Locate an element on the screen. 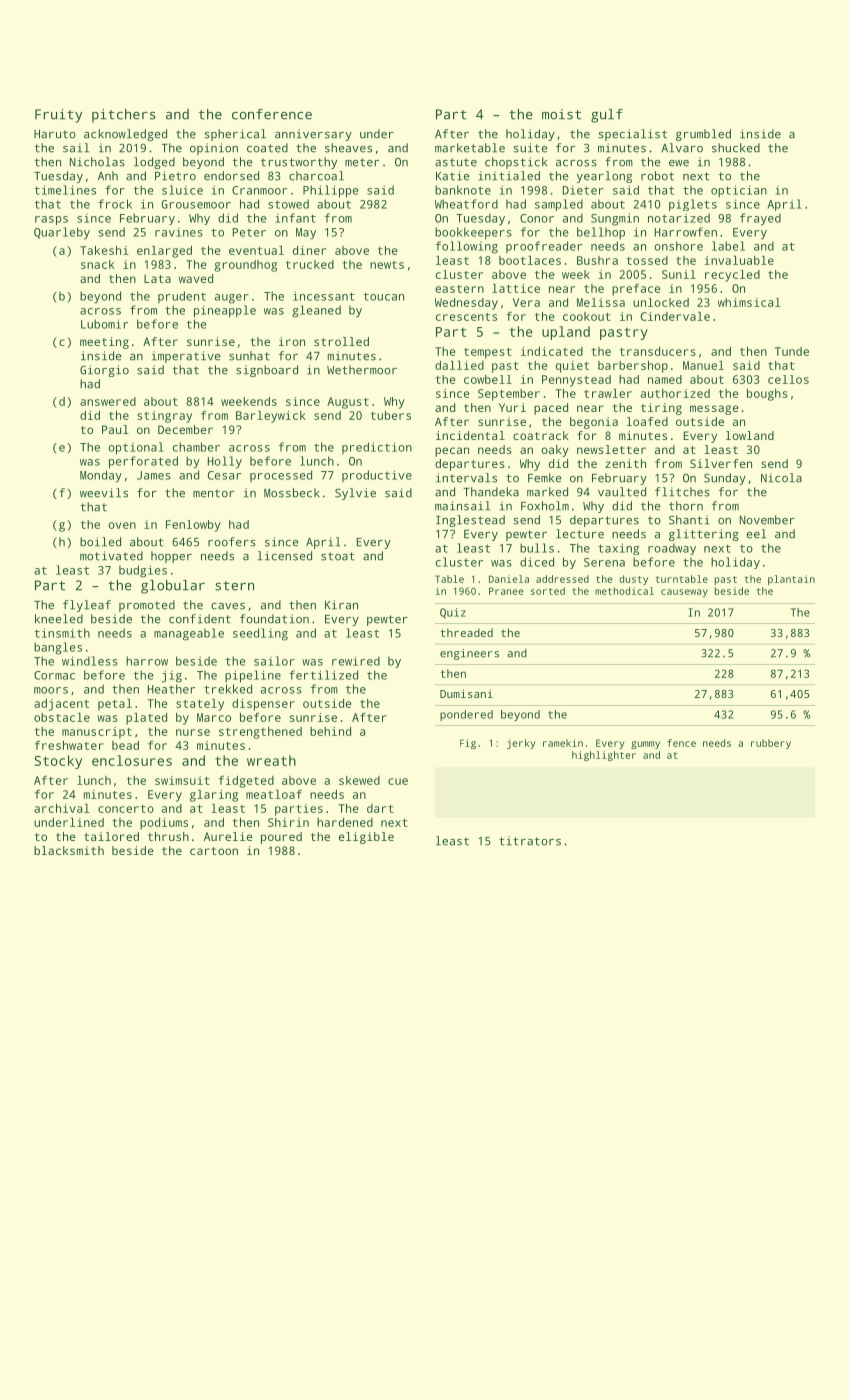 This screenshot has width=849, height=1400. suite is located at coordinates (530, 148).
